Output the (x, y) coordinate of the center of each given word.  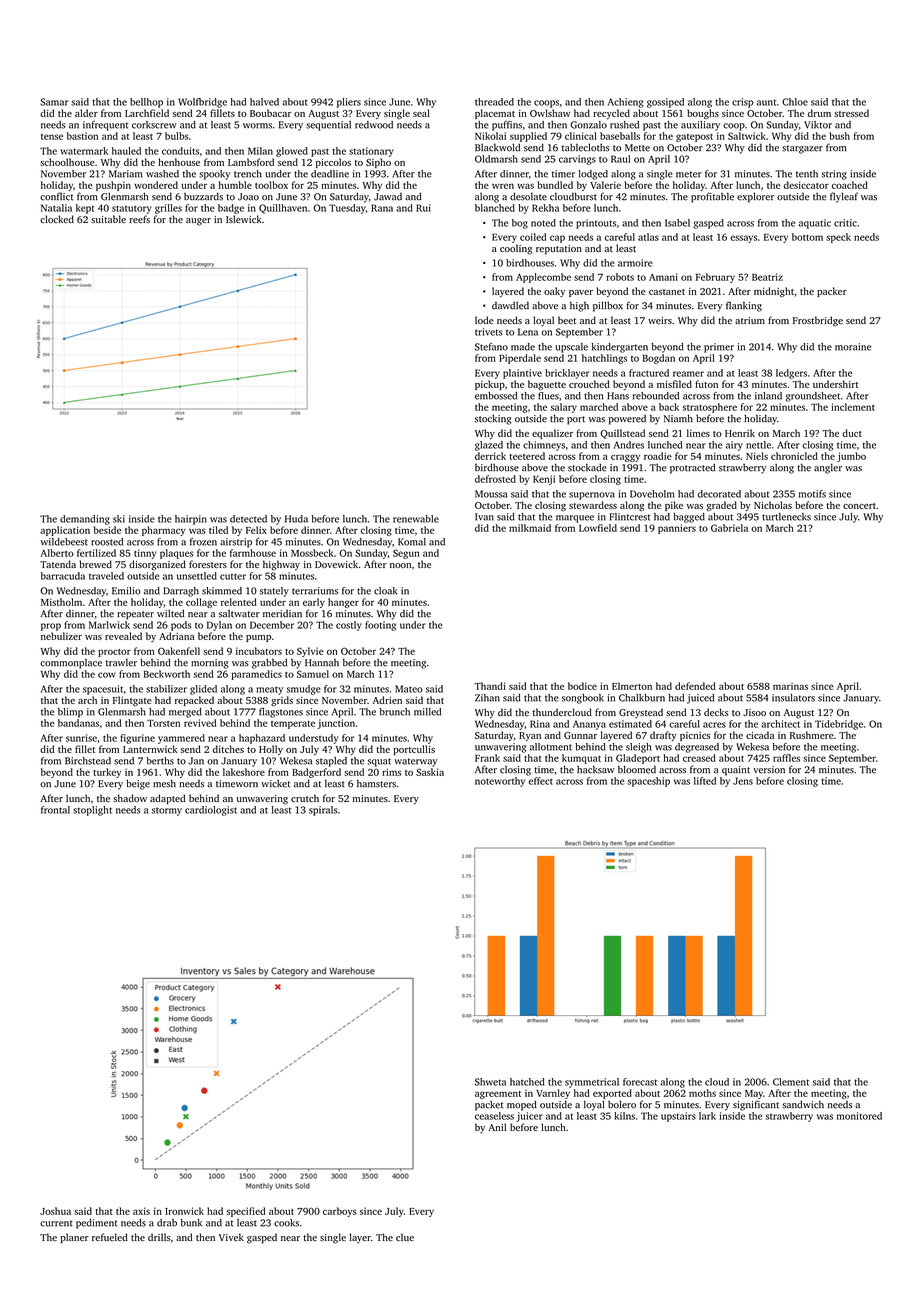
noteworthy (500, 782)
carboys (340, 1212)
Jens (743, 781)
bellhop (146, 103)
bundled (555, 185)
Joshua (55, 1211)
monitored (859, 1116)
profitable (712, 197)
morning (210, 664)
